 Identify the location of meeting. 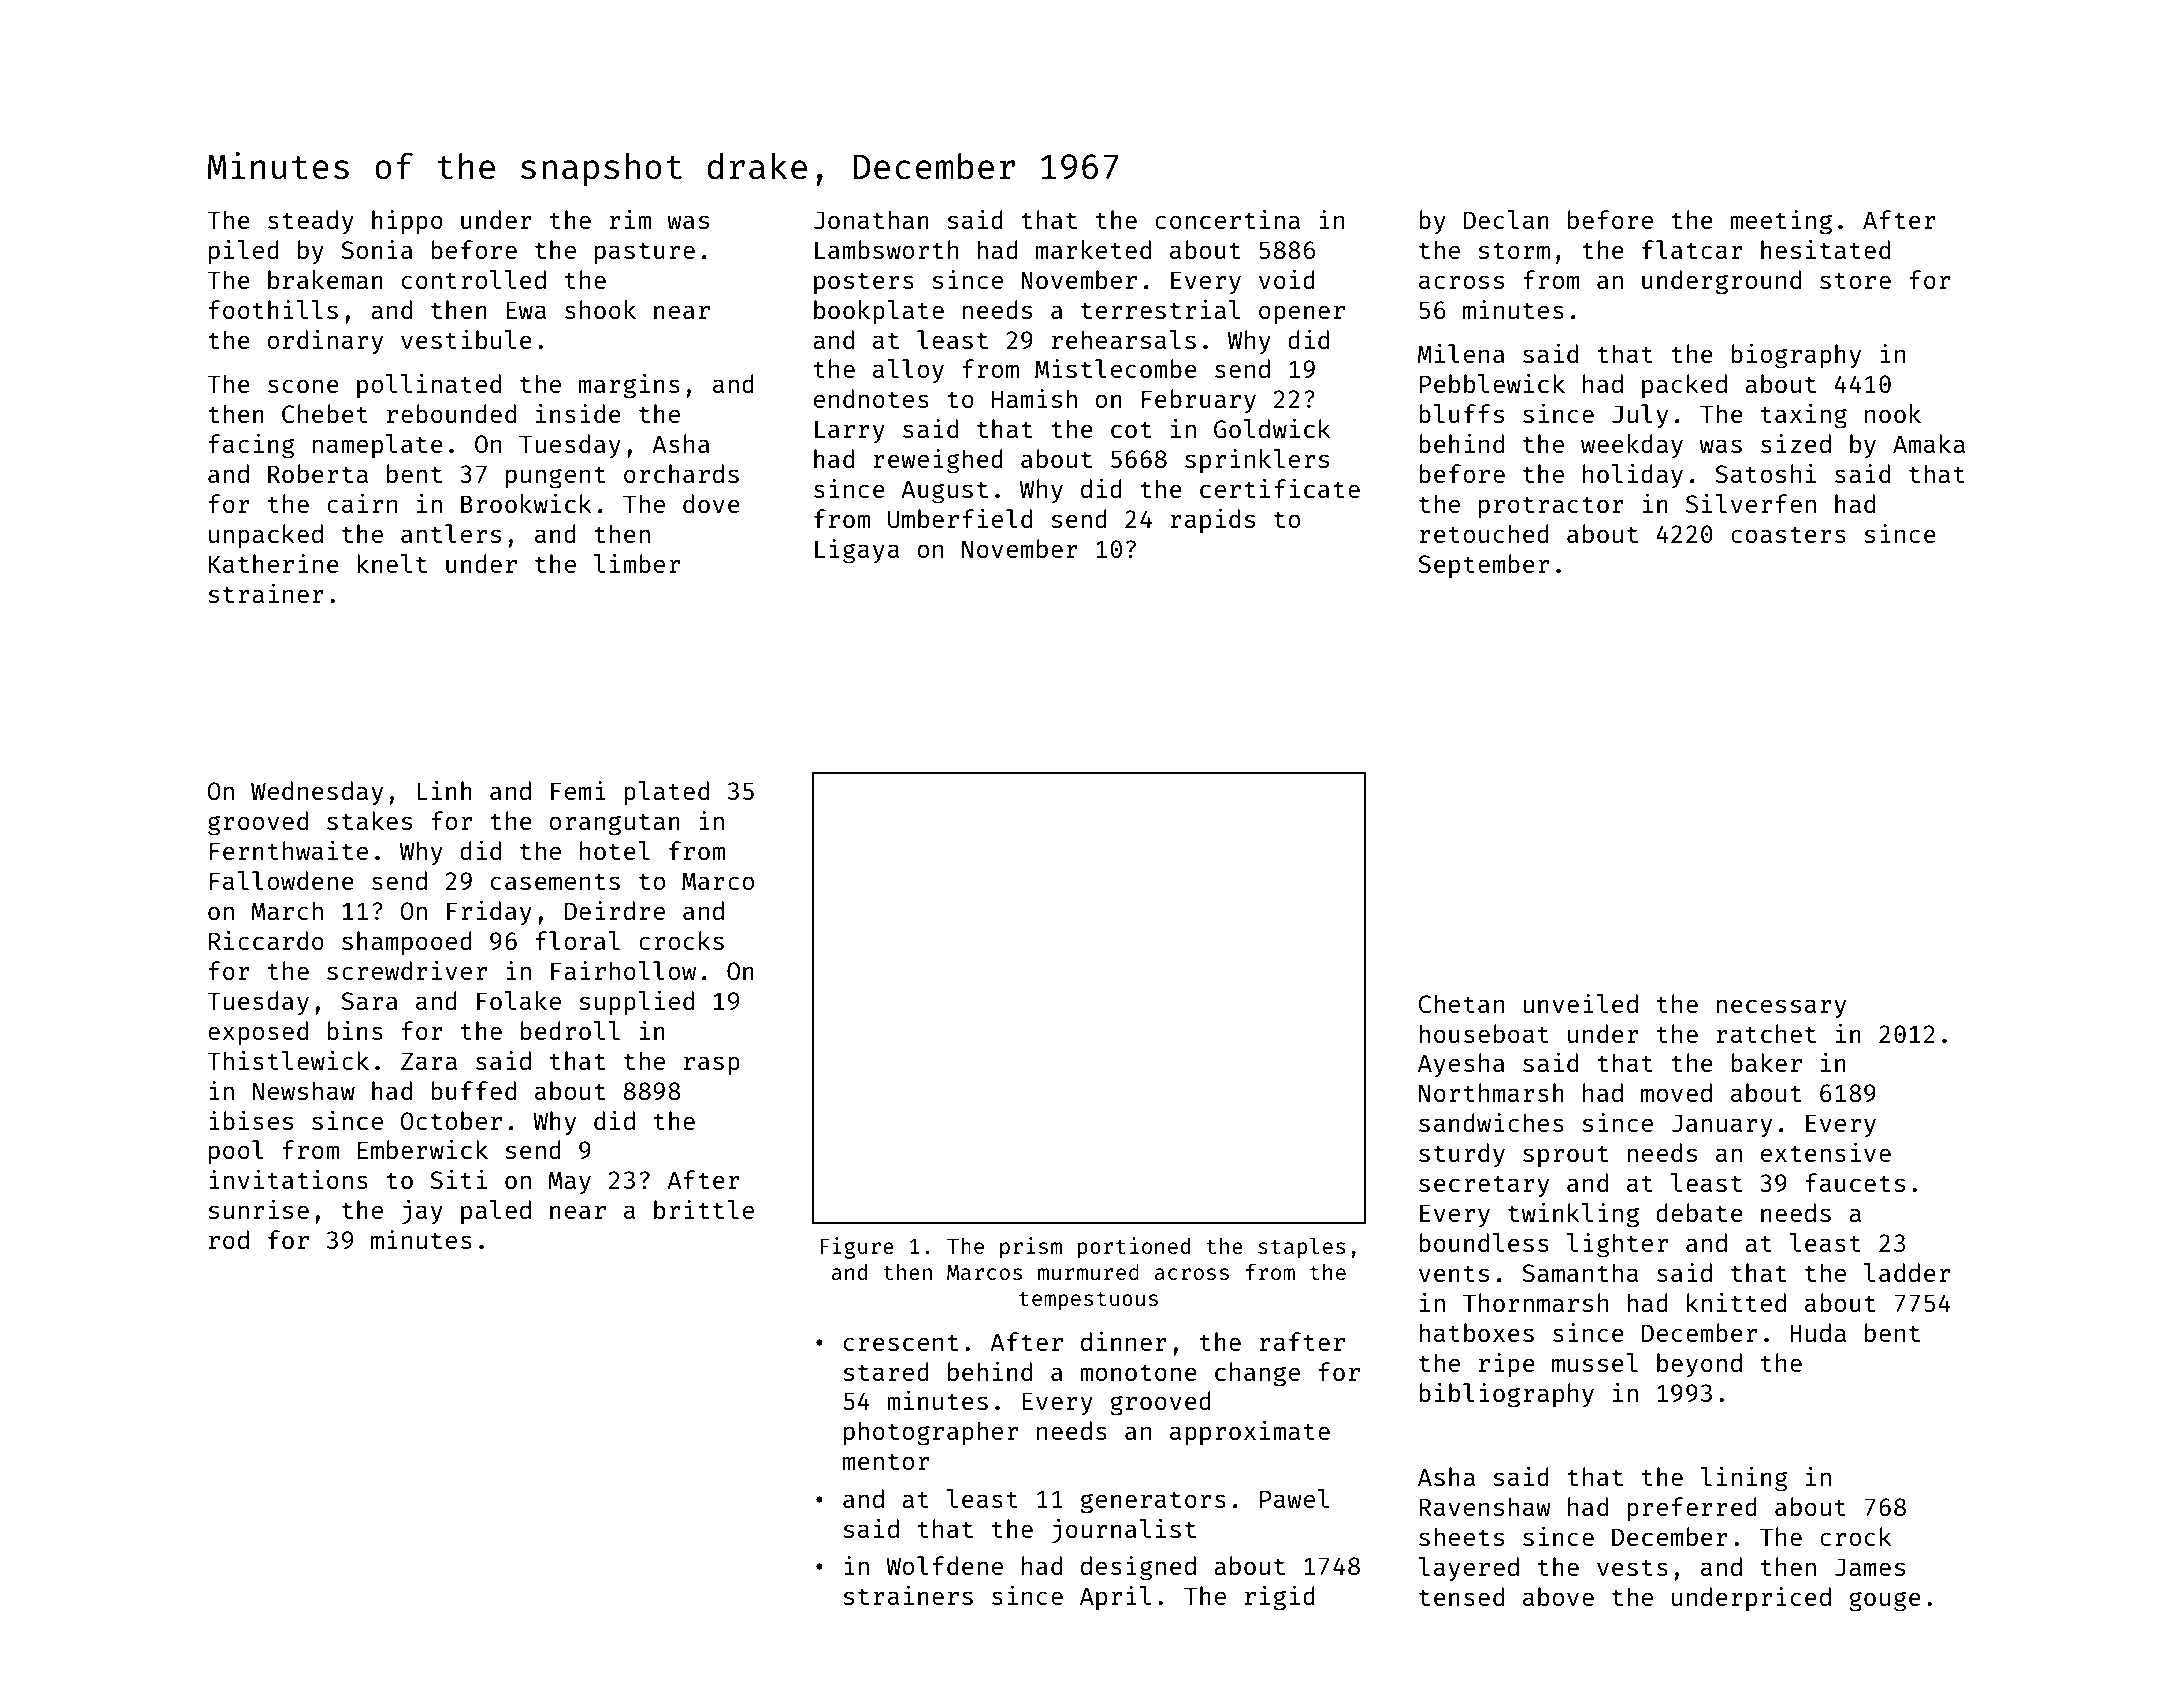
(1781, 222).
